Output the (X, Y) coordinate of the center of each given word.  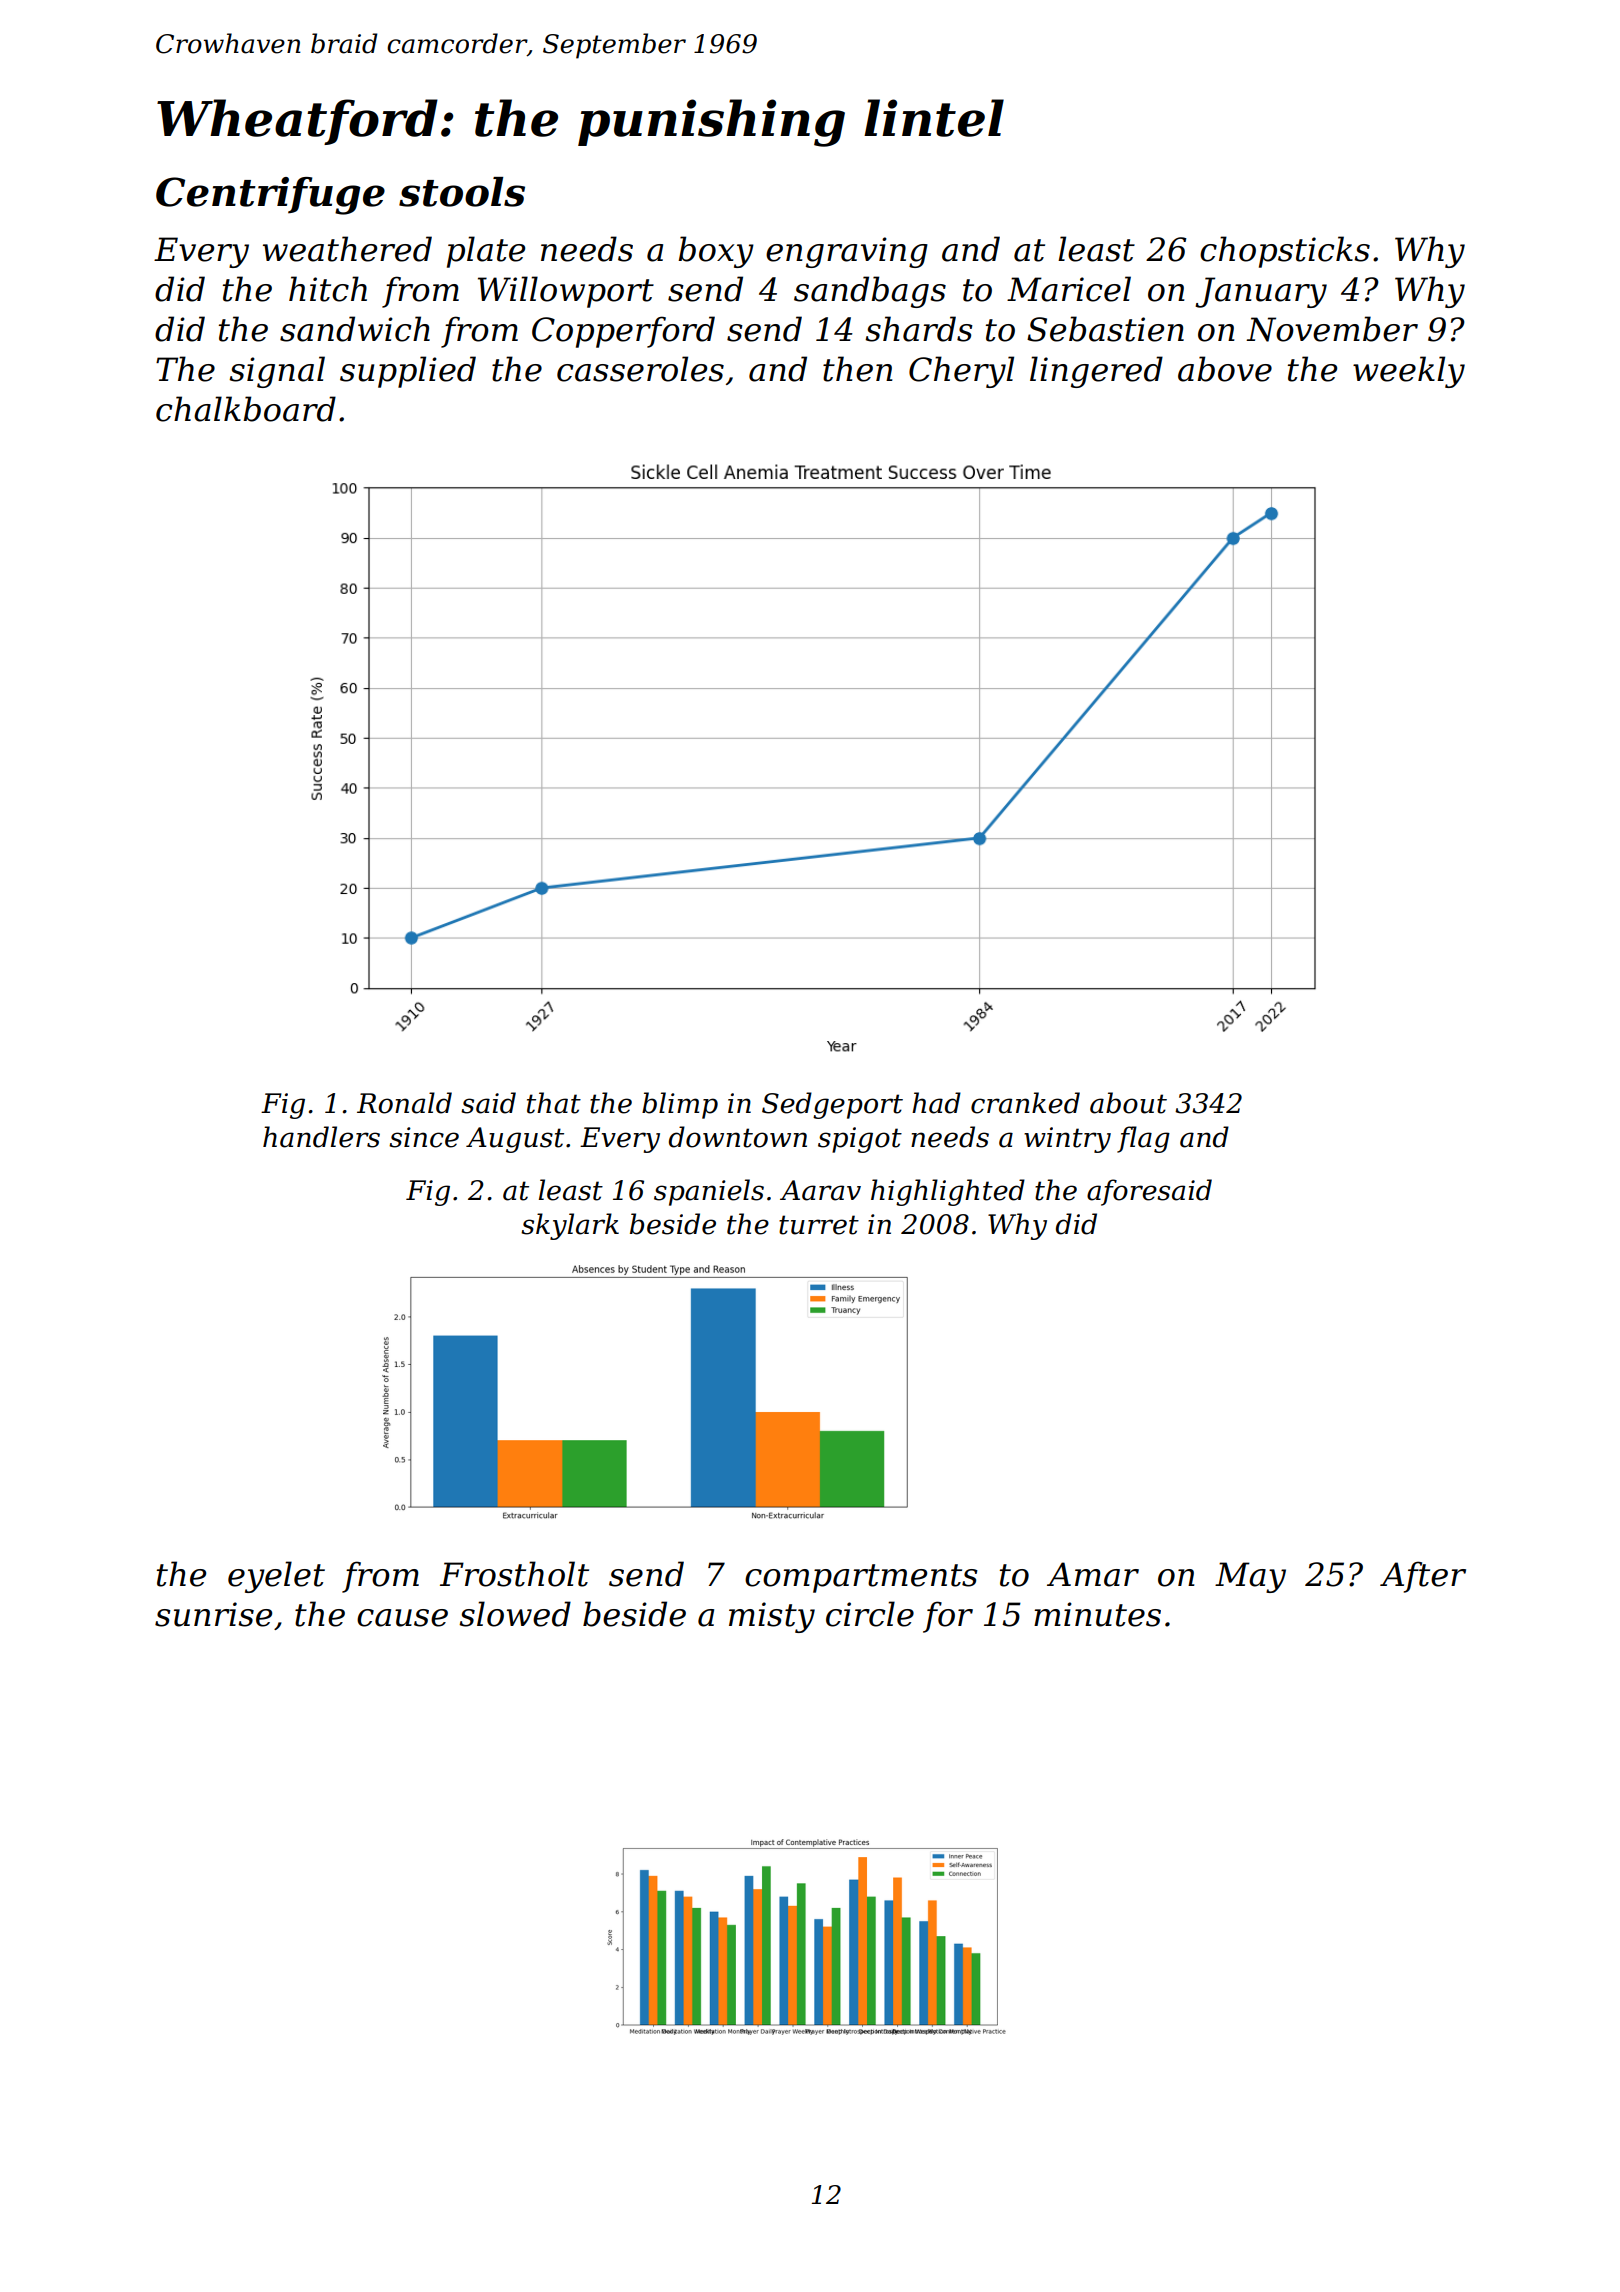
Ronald (404, 1103)
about (1128, 1103)
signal (277, 372)
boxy (716, 252)
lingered (1096, 372)
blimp (680, 1105)
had (936, 1103)
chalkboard (246, 409)
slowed (515, 1614)
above (1225, 369)
